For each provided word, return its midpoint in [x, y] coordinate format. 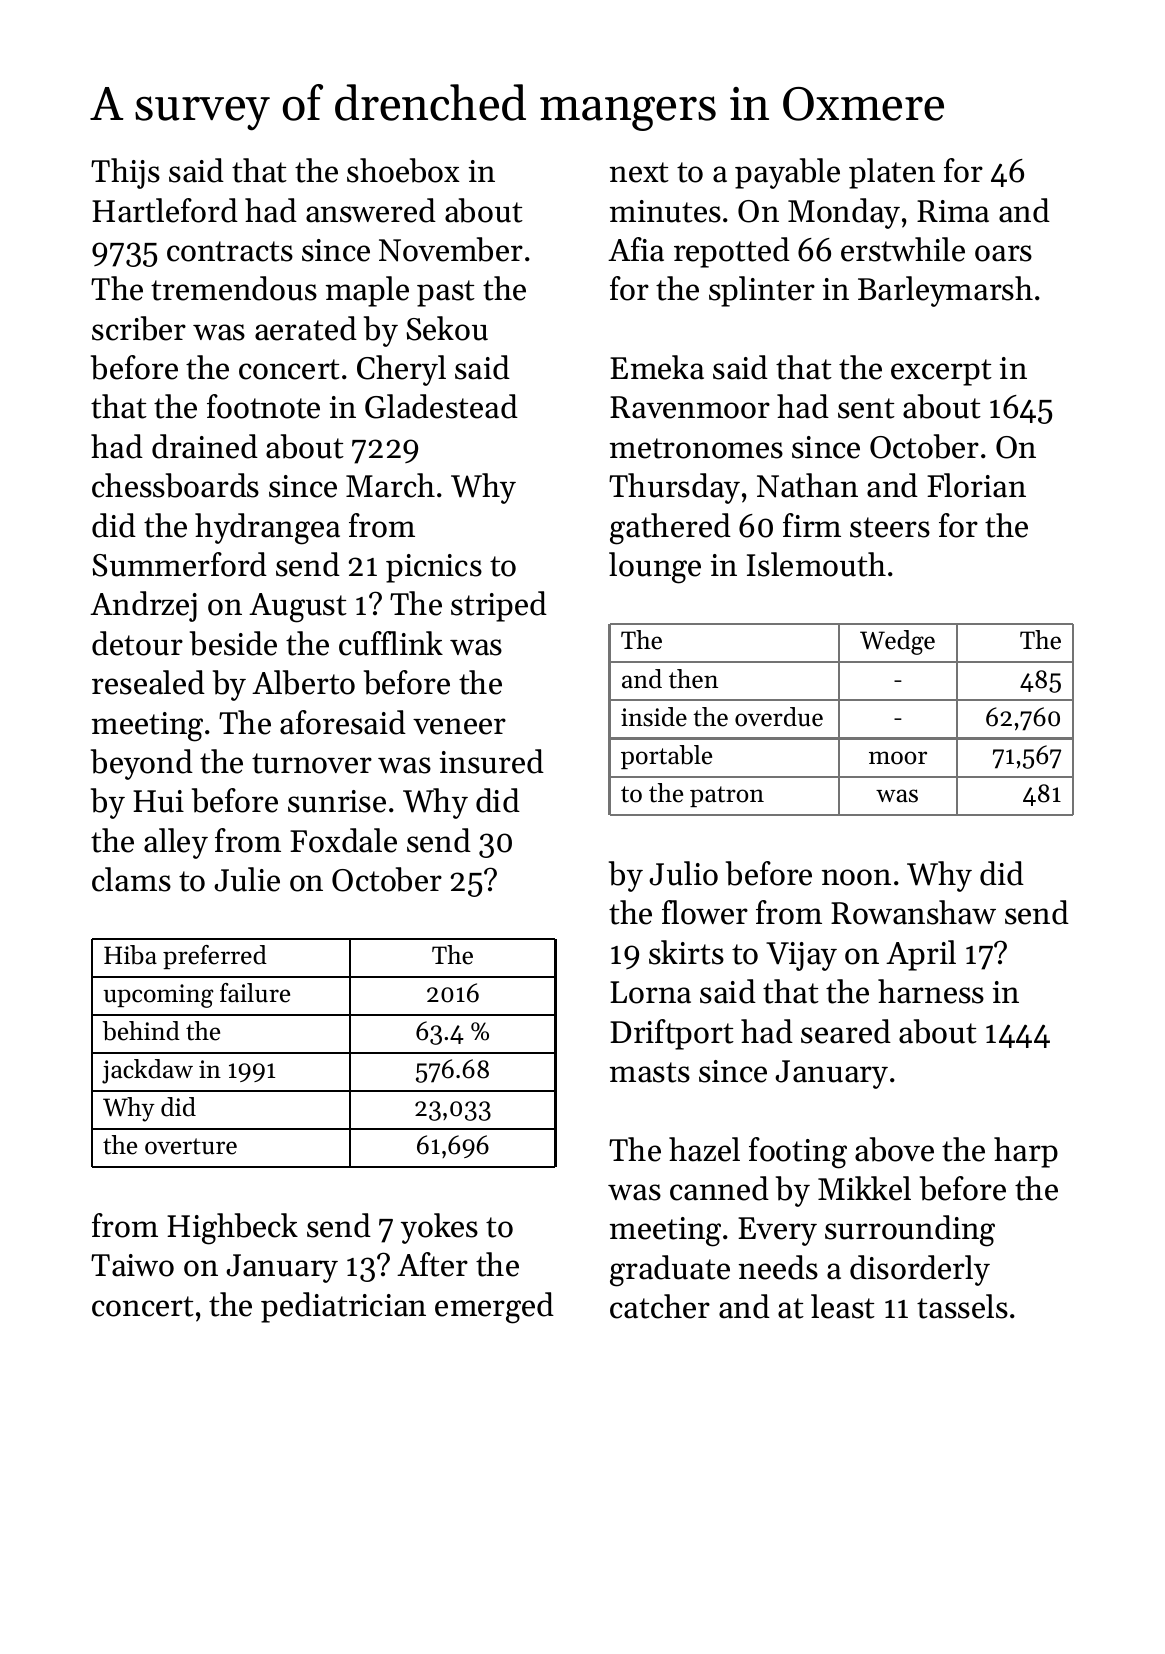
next [639, 172]
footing [798, 1153]
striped [499, 606]
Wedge [897, 642]
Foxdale [343, 840]
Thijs [125, 173]
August [298, 608]
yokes [439, 1228]
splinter [762, 291]
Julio [683, 873]
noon [856, 877]
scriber [139, 328]
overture [191, 1146]
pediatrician [343, 1307]
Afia [636, 249]
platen [892, 173]
